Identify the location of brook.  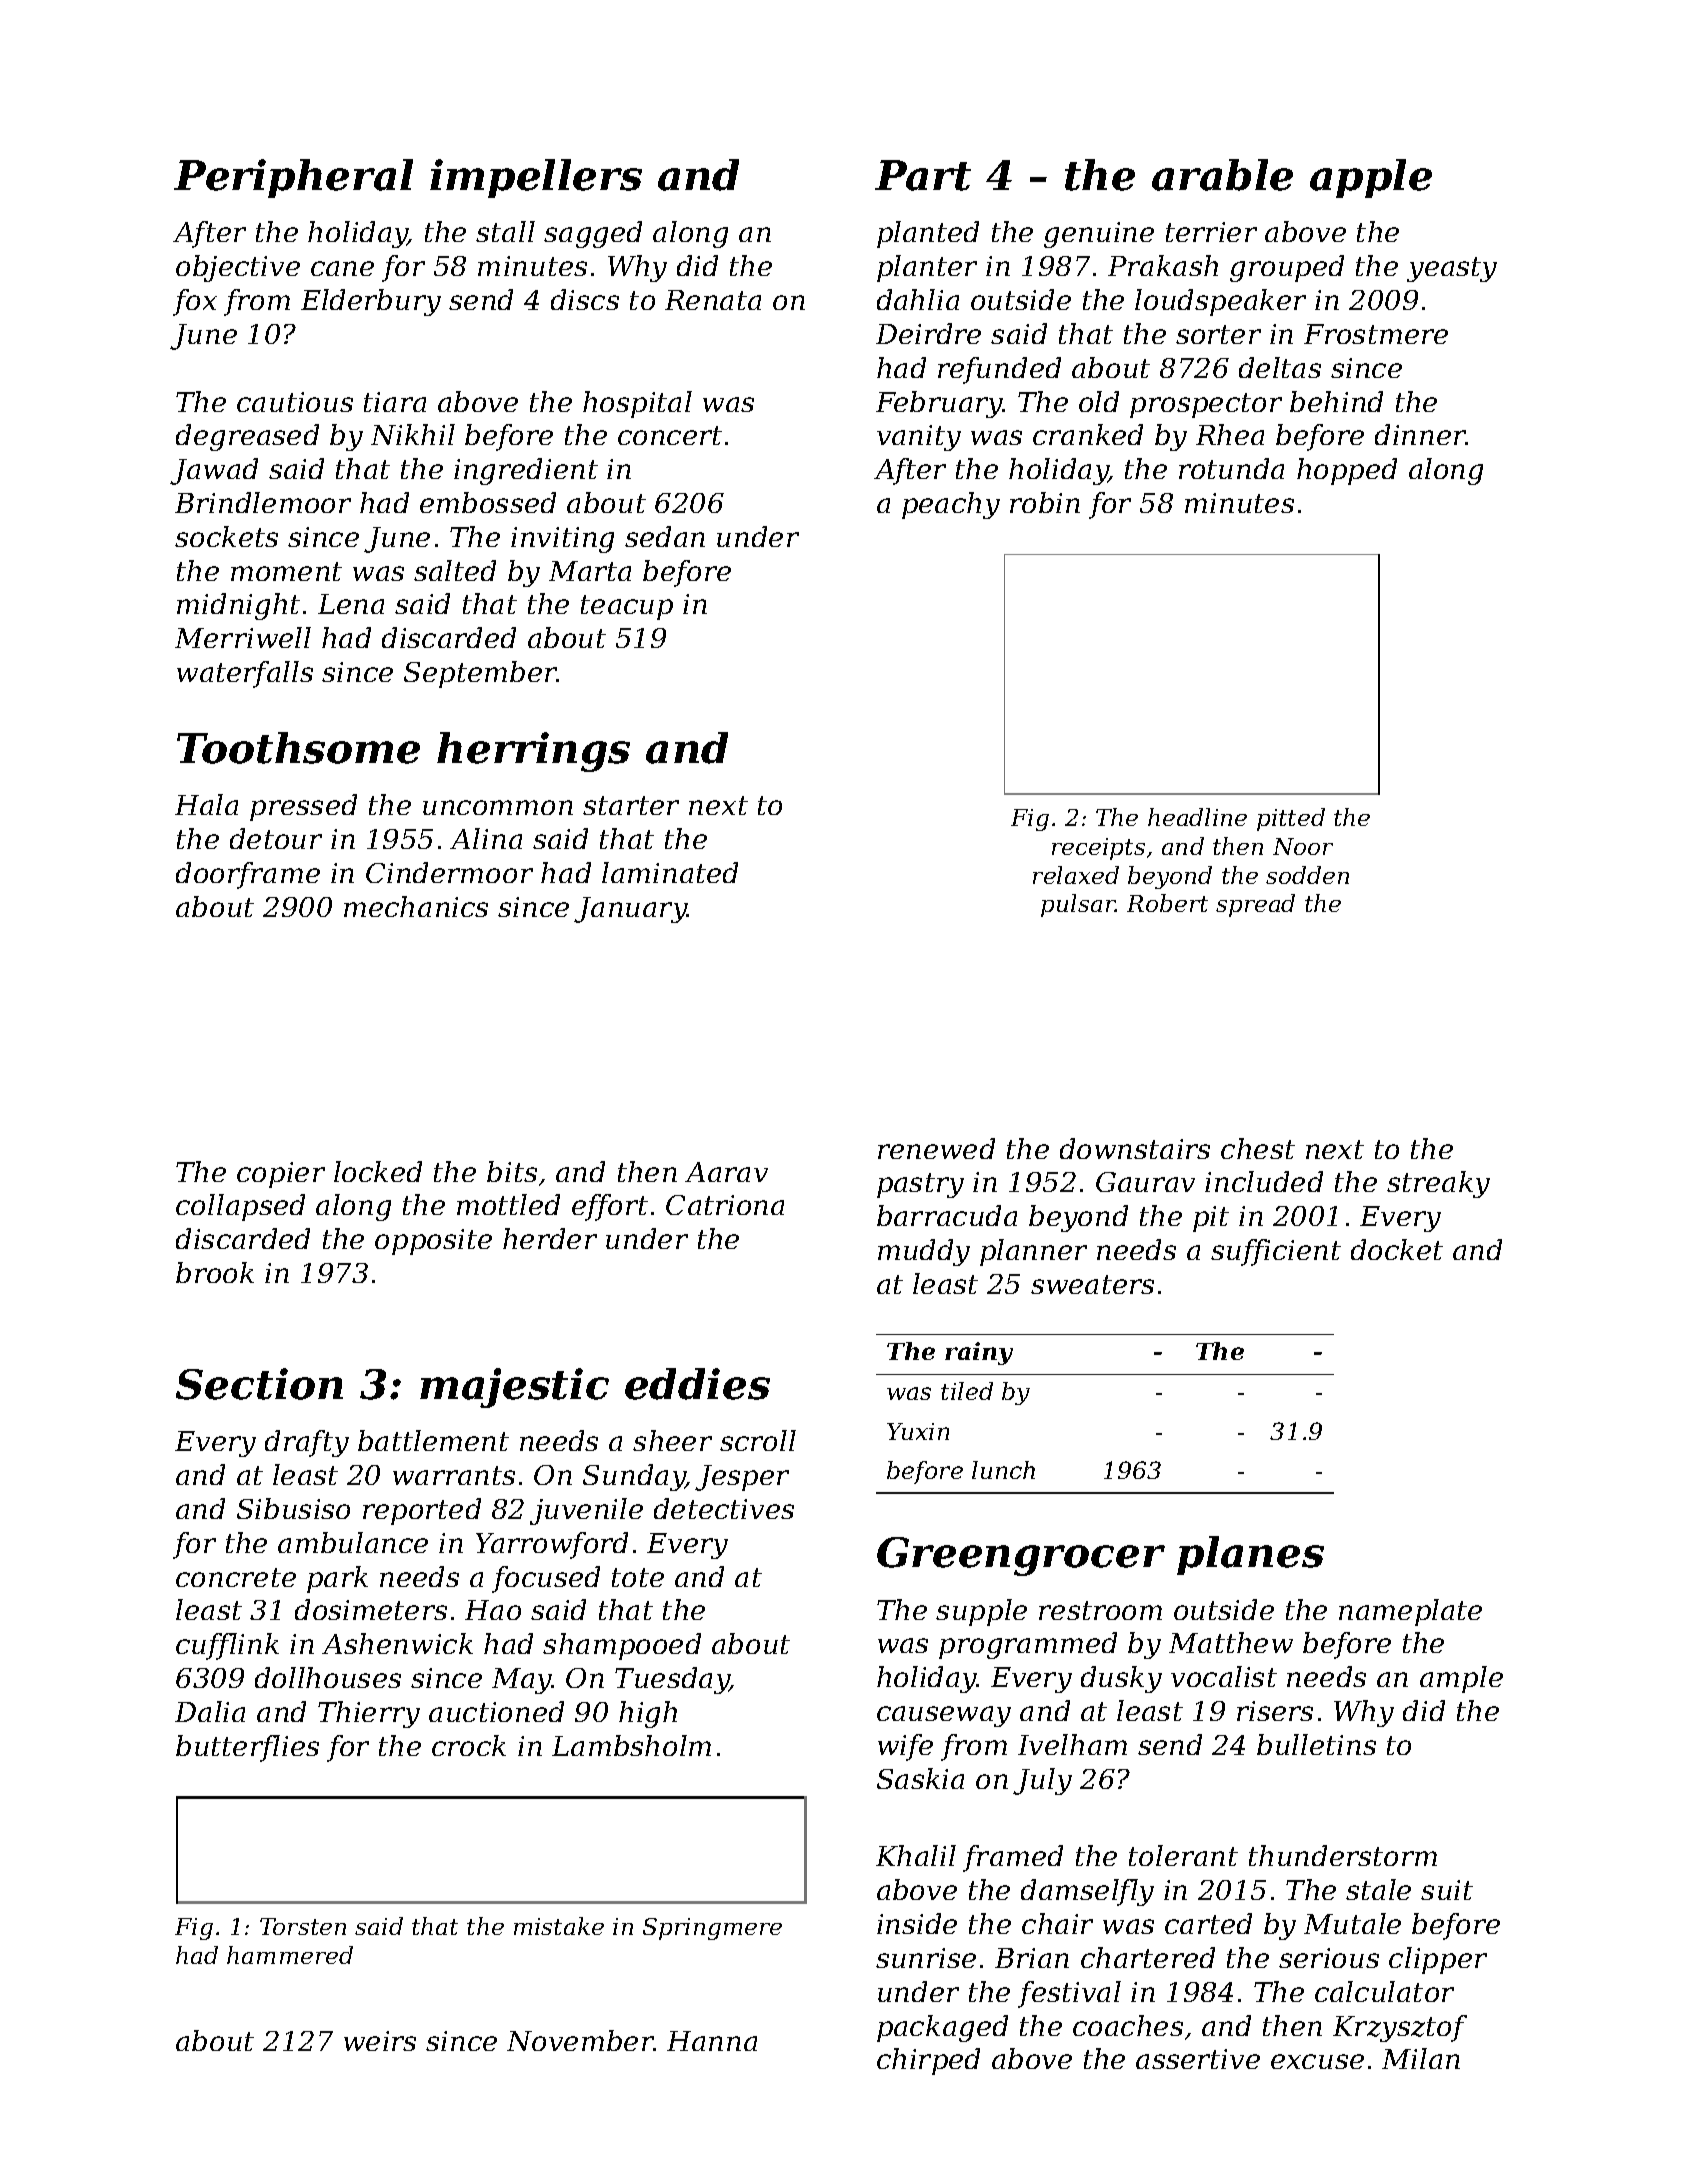
(215, 1272).
